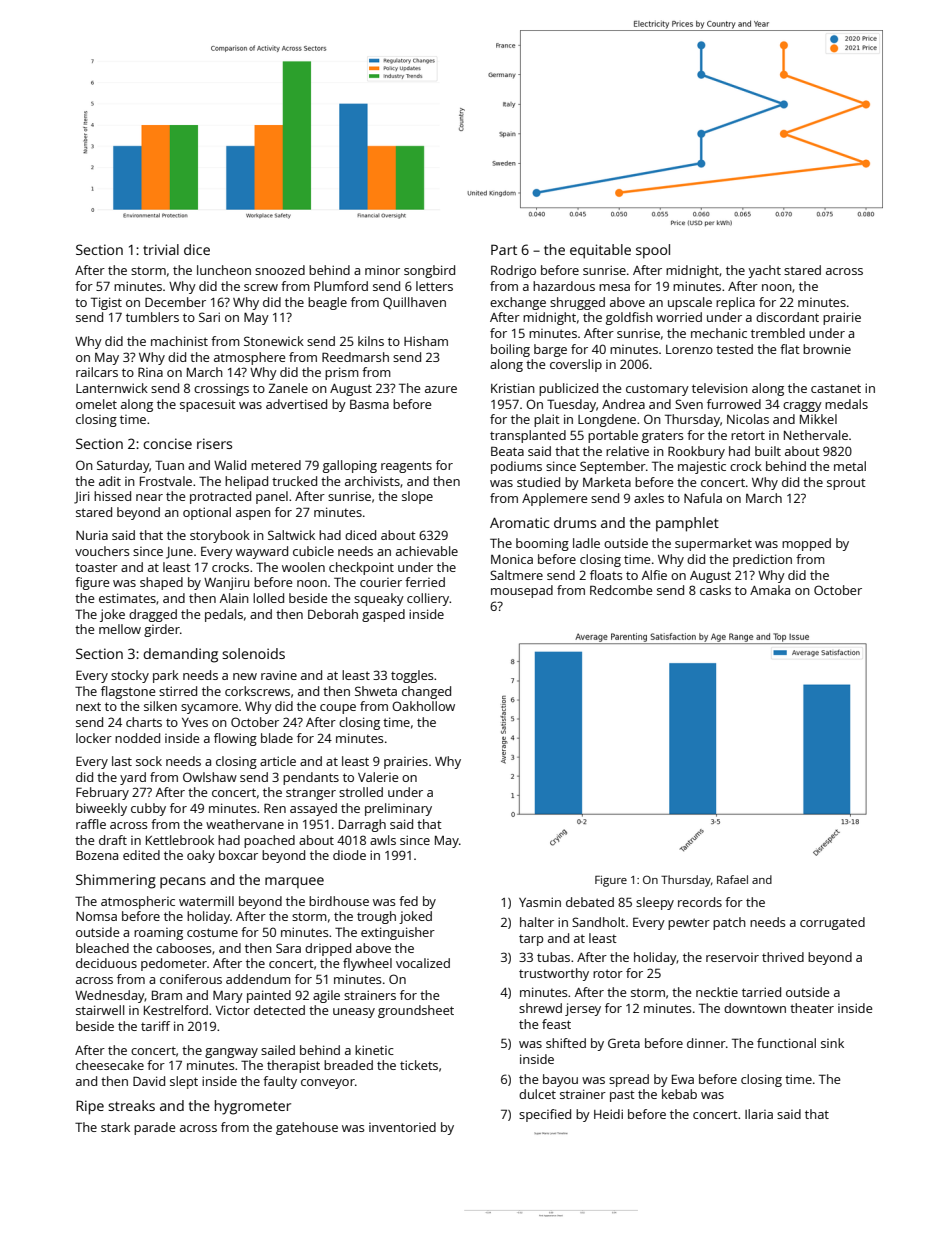  Describe the element at coordinates (600, 251) in the screenshot. I see `equitable` at that location.
